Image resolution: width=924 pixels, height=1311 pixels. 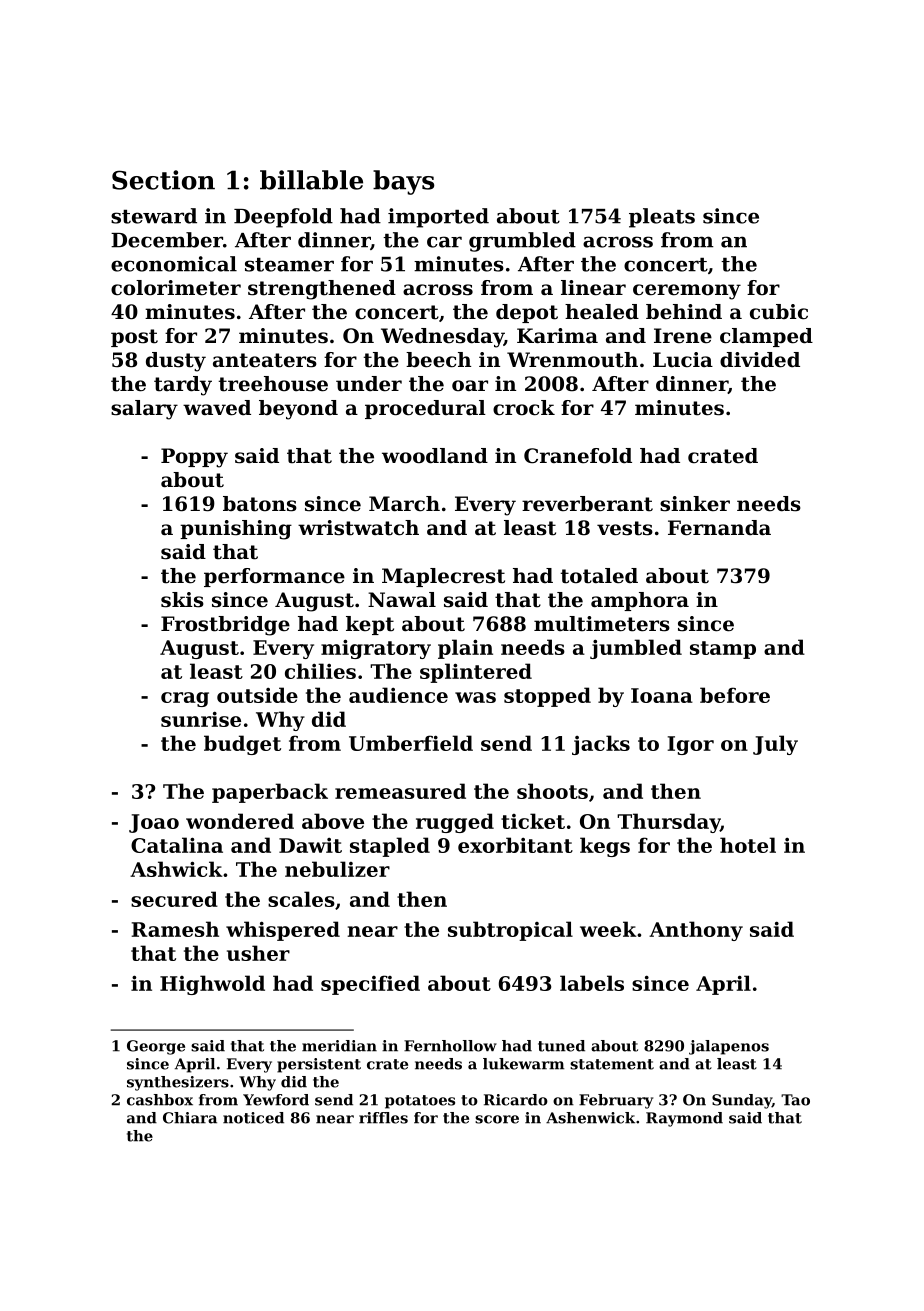 I want to click on pleats, so click(x=662, y=218).
